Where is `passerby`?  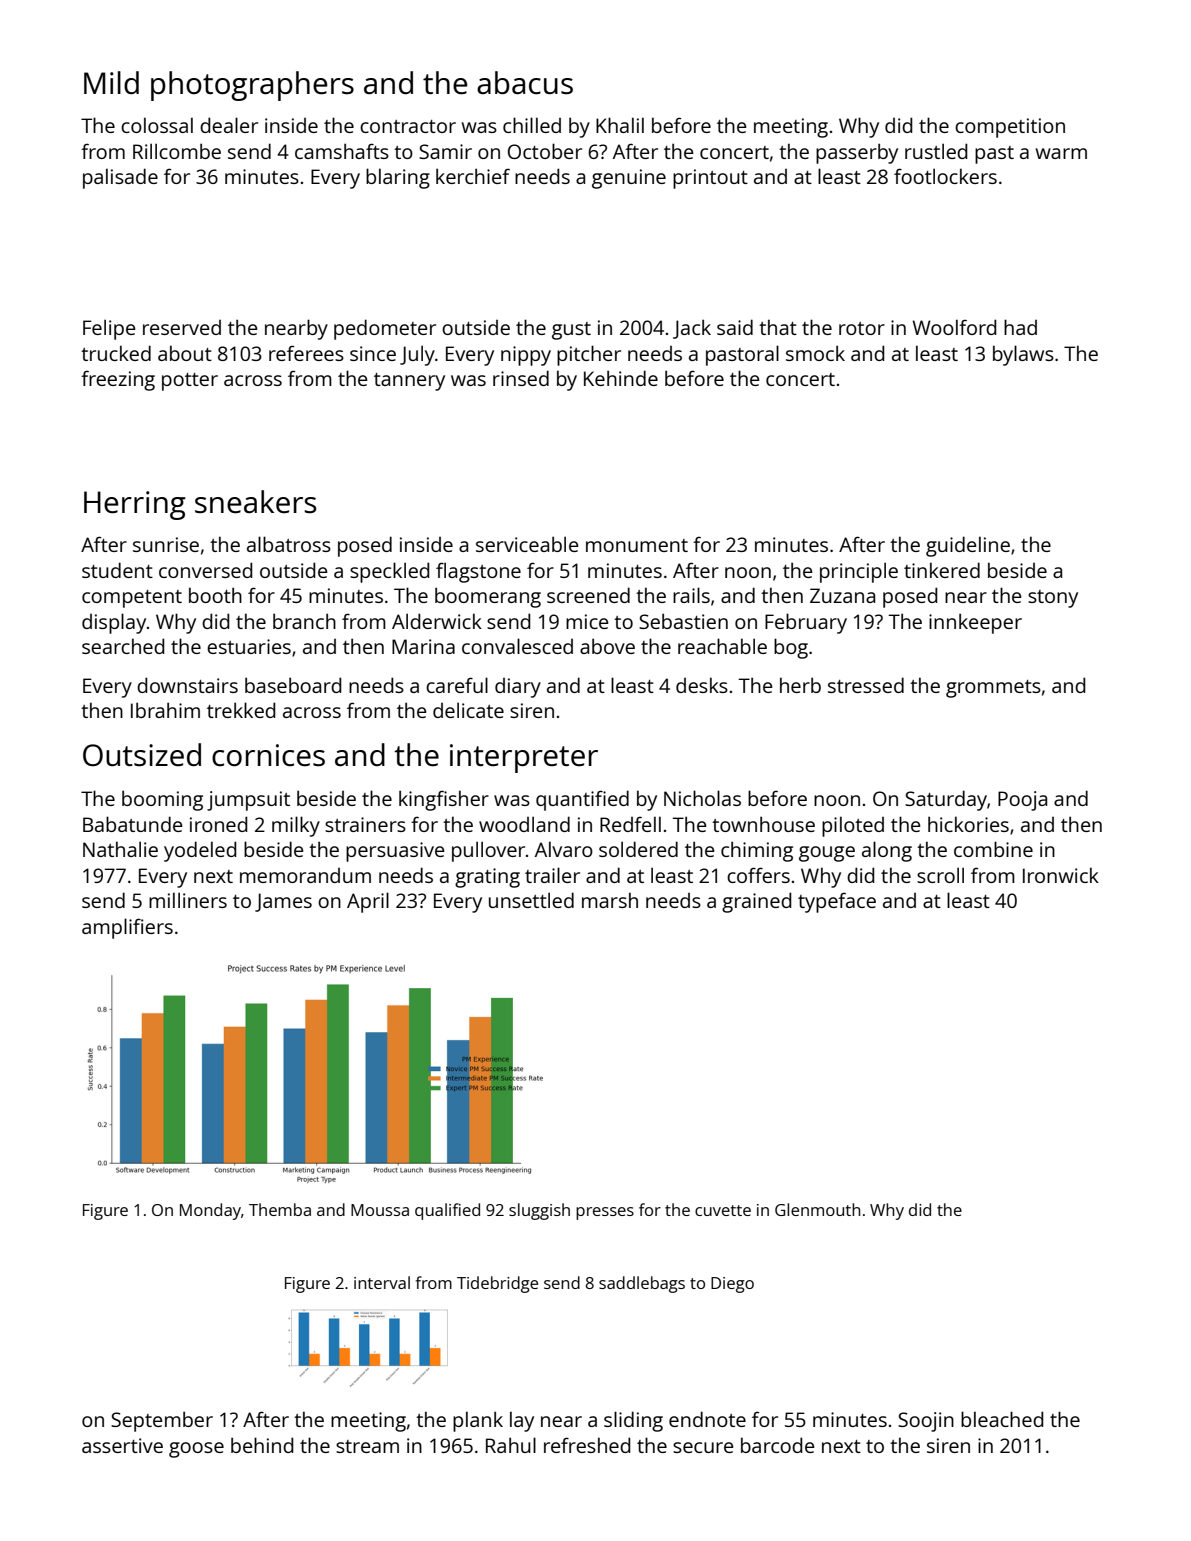 passerby is located at coordinates (857, 153).
